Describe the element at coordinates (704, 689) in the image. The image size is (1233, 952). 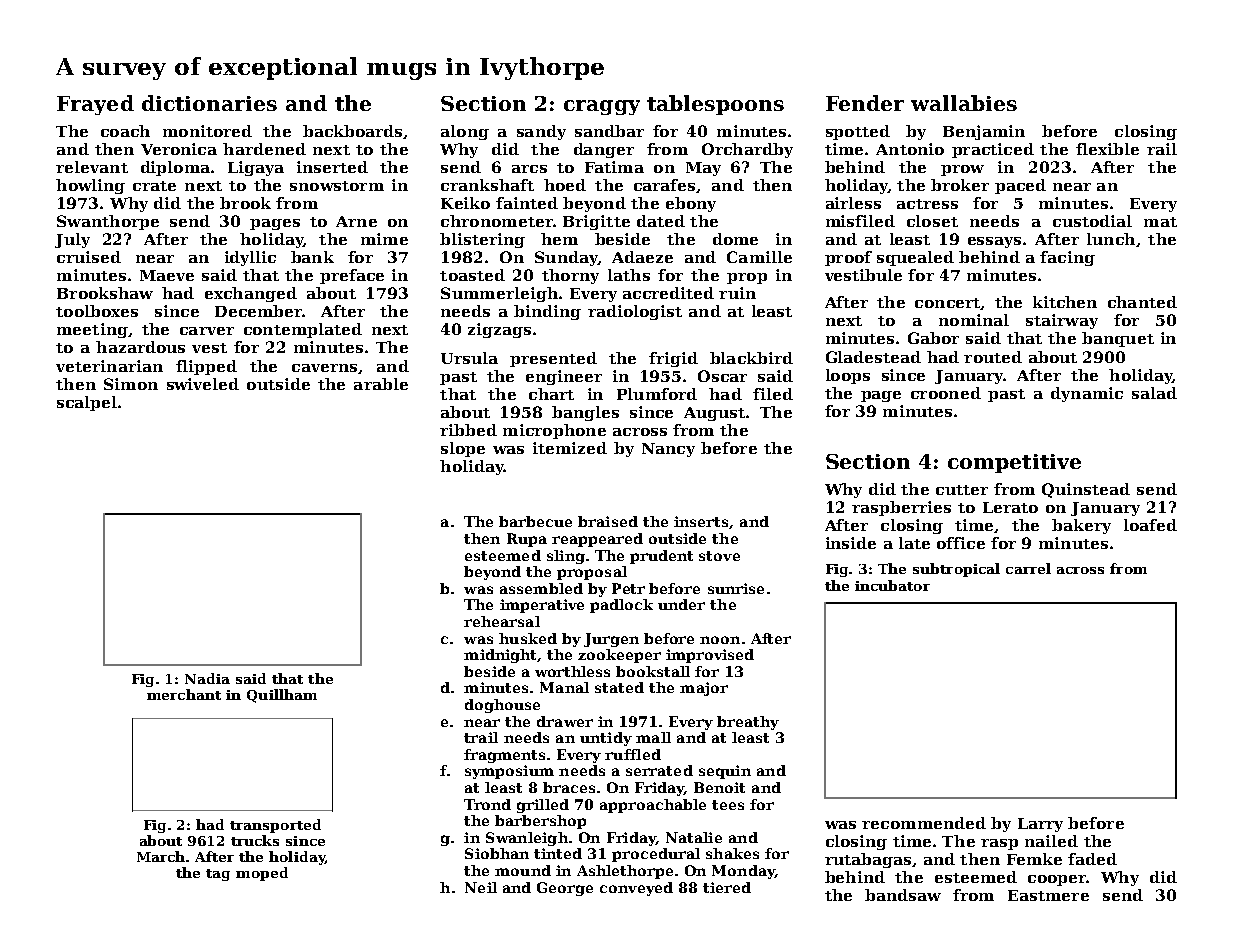
I see `major` at that location.
